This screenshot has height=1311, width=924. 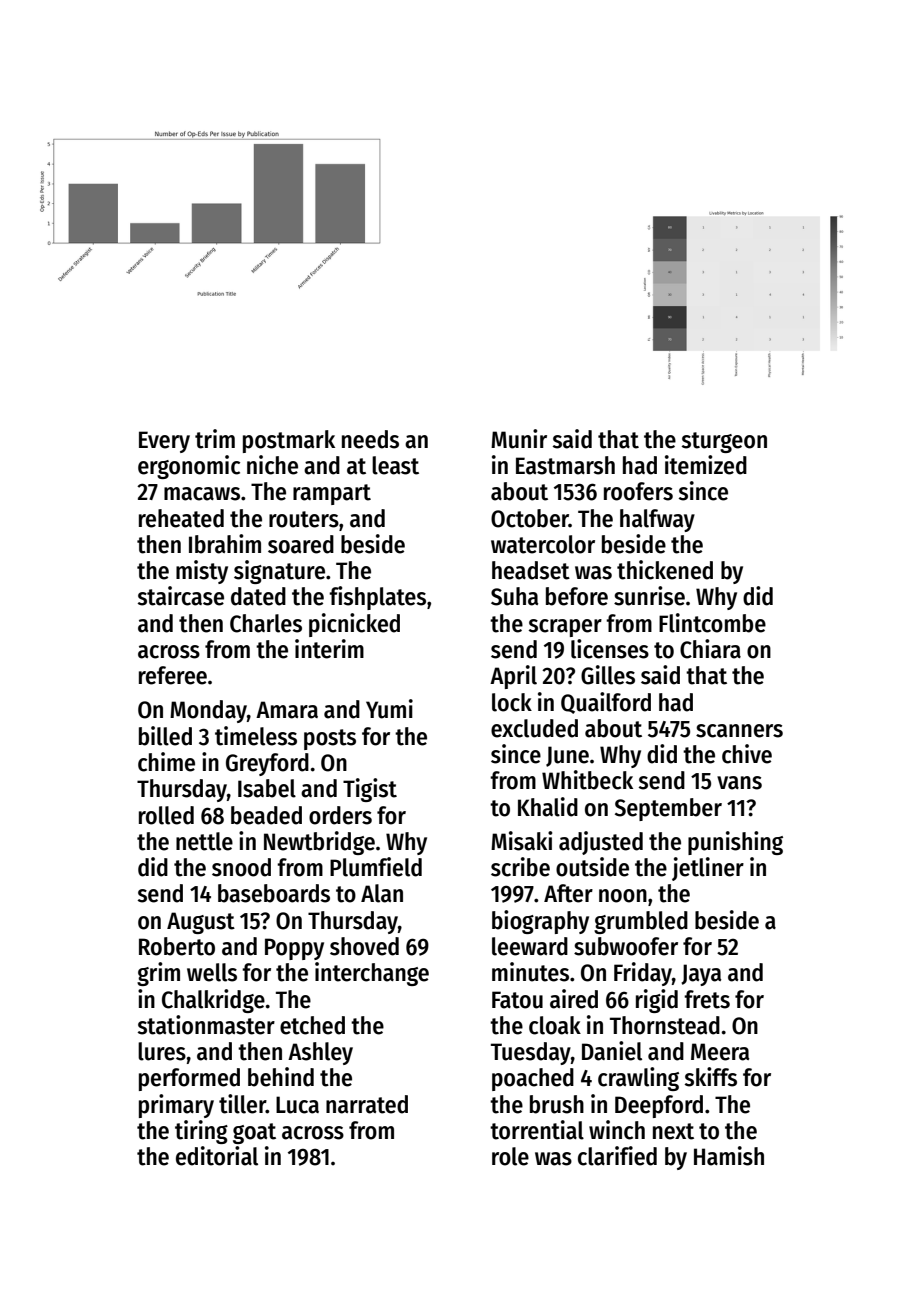 I want to click on lures, so click(x=162, y=1051).
